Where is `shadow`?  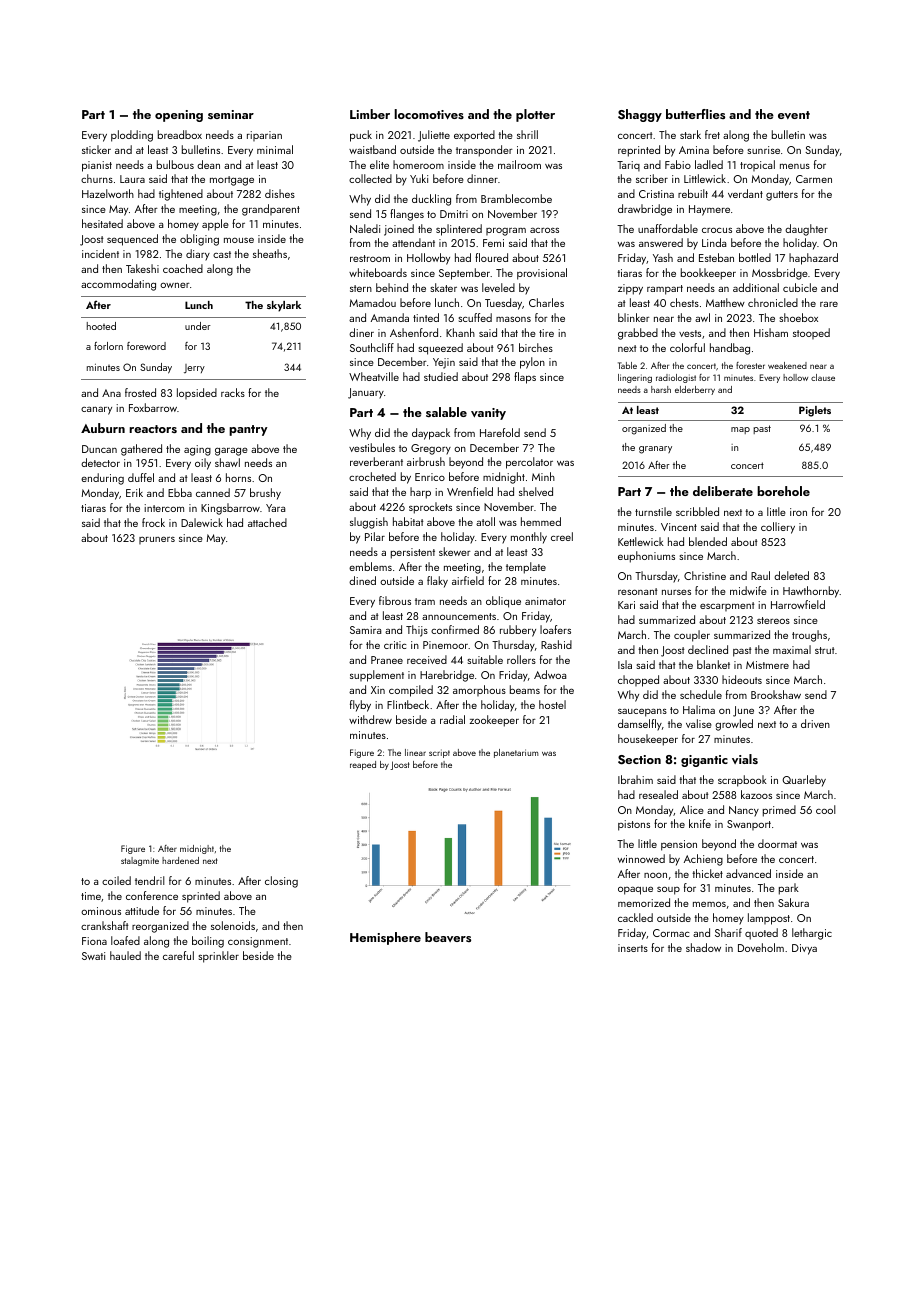
shadow is located at coordinates (703, 947).
